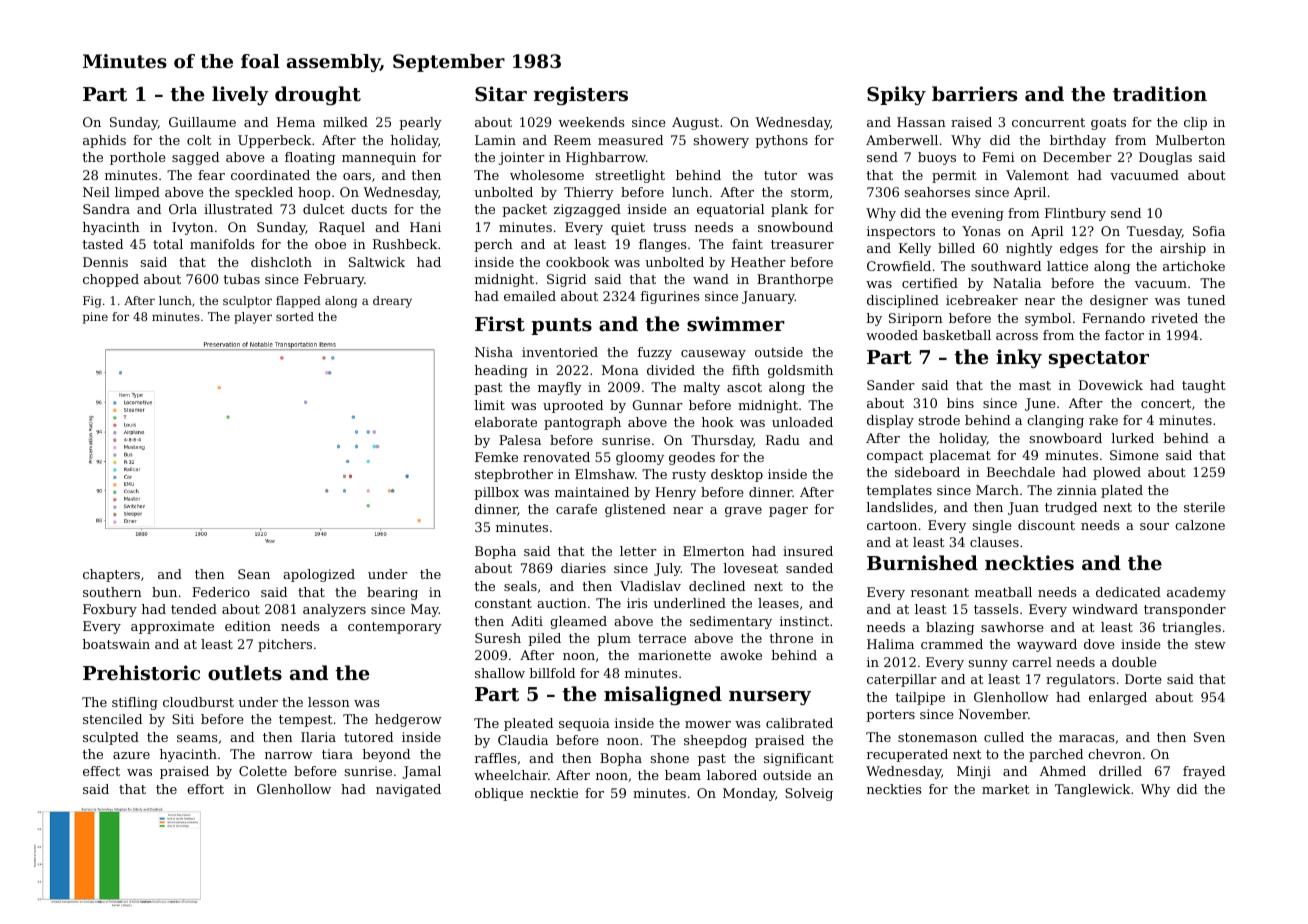 The width and height of the screenshot is (1308, 924). Describe the element at coordinates (240, 95) in the screenshot. I see `lively` at that location.
